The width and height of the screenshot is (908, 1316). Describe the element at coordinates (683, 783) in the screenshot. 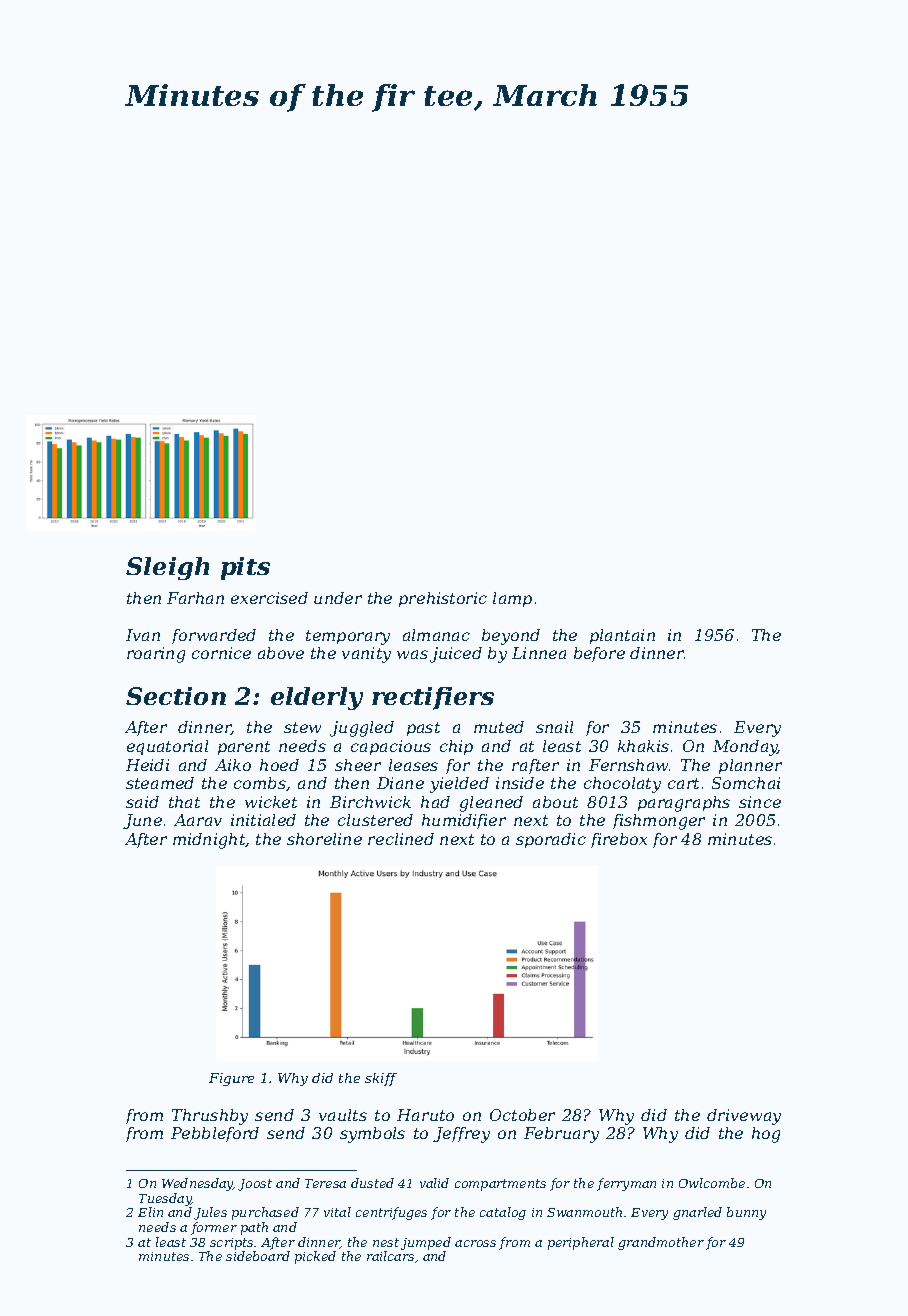

I see `cart` at that location.
